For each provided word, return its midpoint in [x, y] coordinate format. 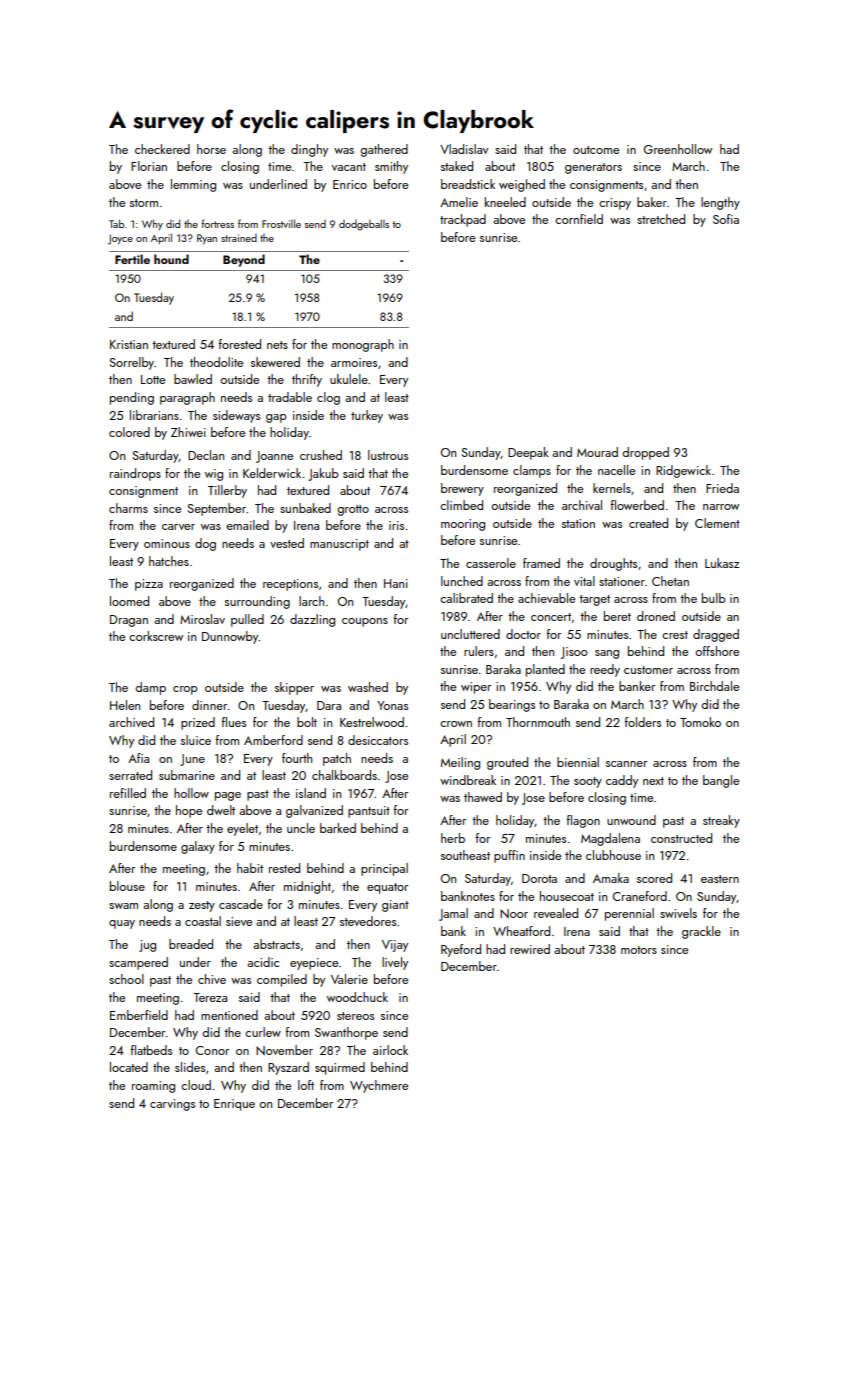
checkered [162, 149]
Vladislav [464, 149]
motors [639, 950]
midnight [307, 887]
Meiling [460, 763]
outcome [596, 150]
